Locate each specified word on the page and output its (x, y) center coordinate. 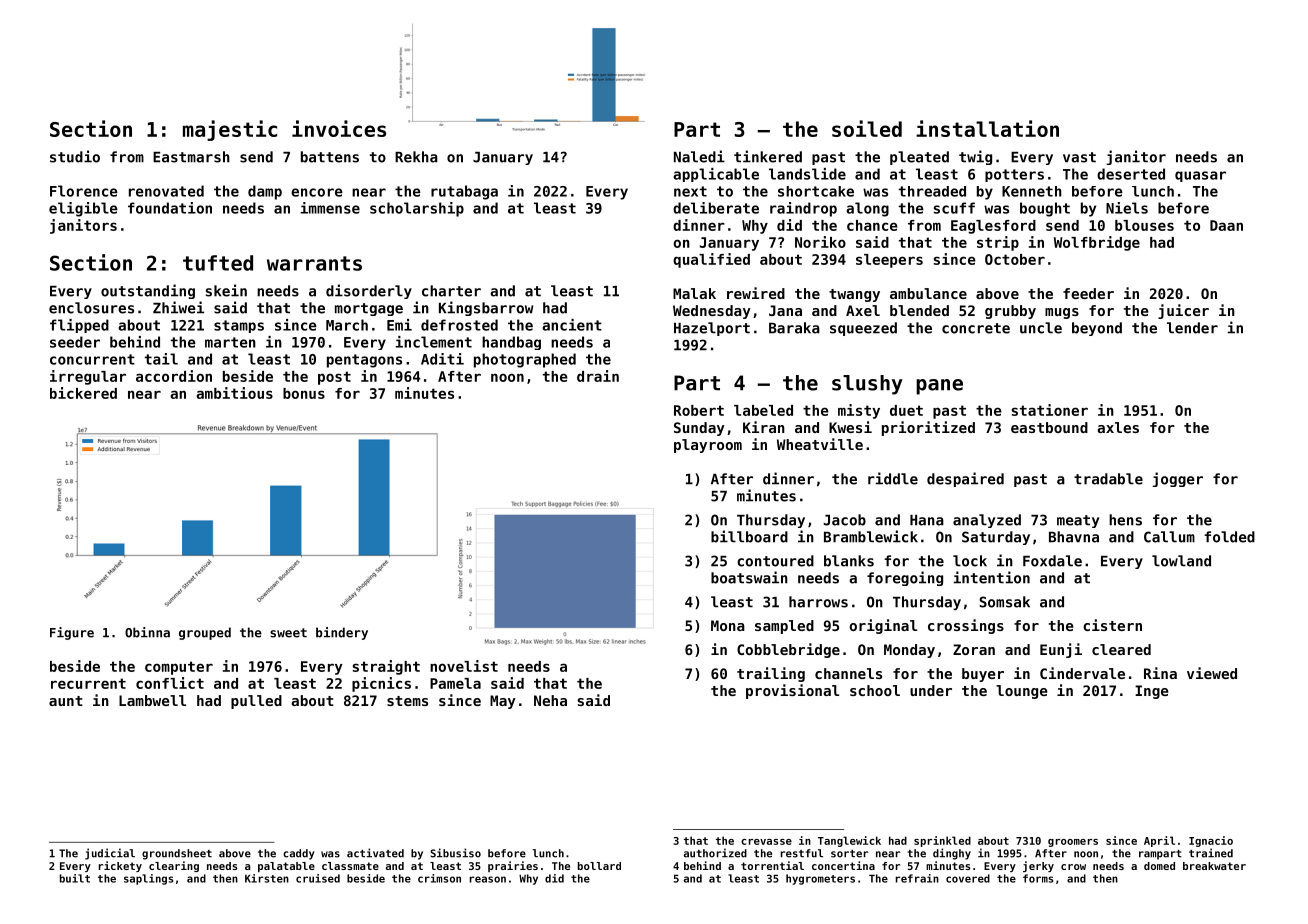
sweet (288, 633)
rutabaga (464, 192)
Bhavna (1074, 537)
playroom (708, 446)
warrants (314, 263)
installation (987, 128)
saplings (148, 879)
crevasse (766, 842)
